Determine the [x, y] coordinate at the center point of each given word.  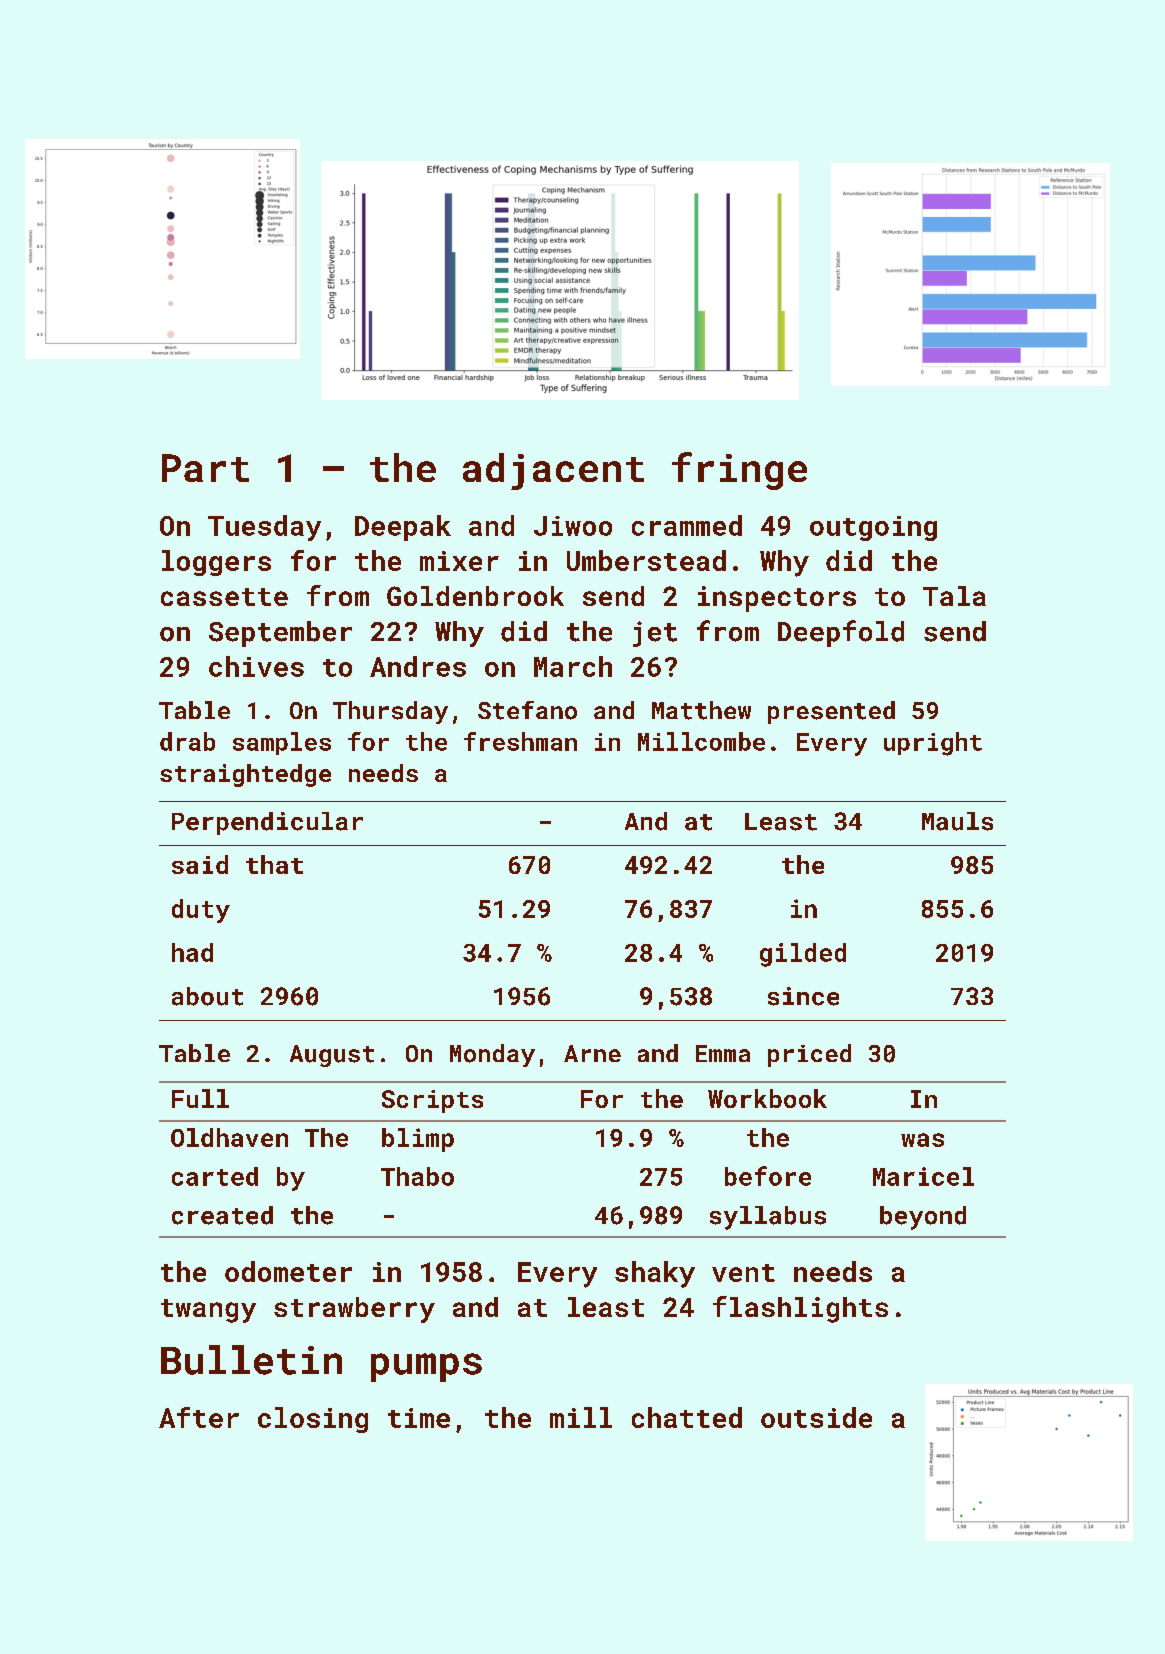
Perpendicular [267, 823]
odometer [288, 1271]
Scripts [432, 1101]
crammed [687, 525]
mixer [459, 561]
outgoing [873, 528]
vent [743, 1273]
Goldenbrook [475, 596]
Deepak [403, 528]
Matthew [701, 710]
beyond [923, 1218]
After [199, 1417]
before [768, 1176]
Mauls [957, 821]
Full [200, 1098]
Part [205, 468]
